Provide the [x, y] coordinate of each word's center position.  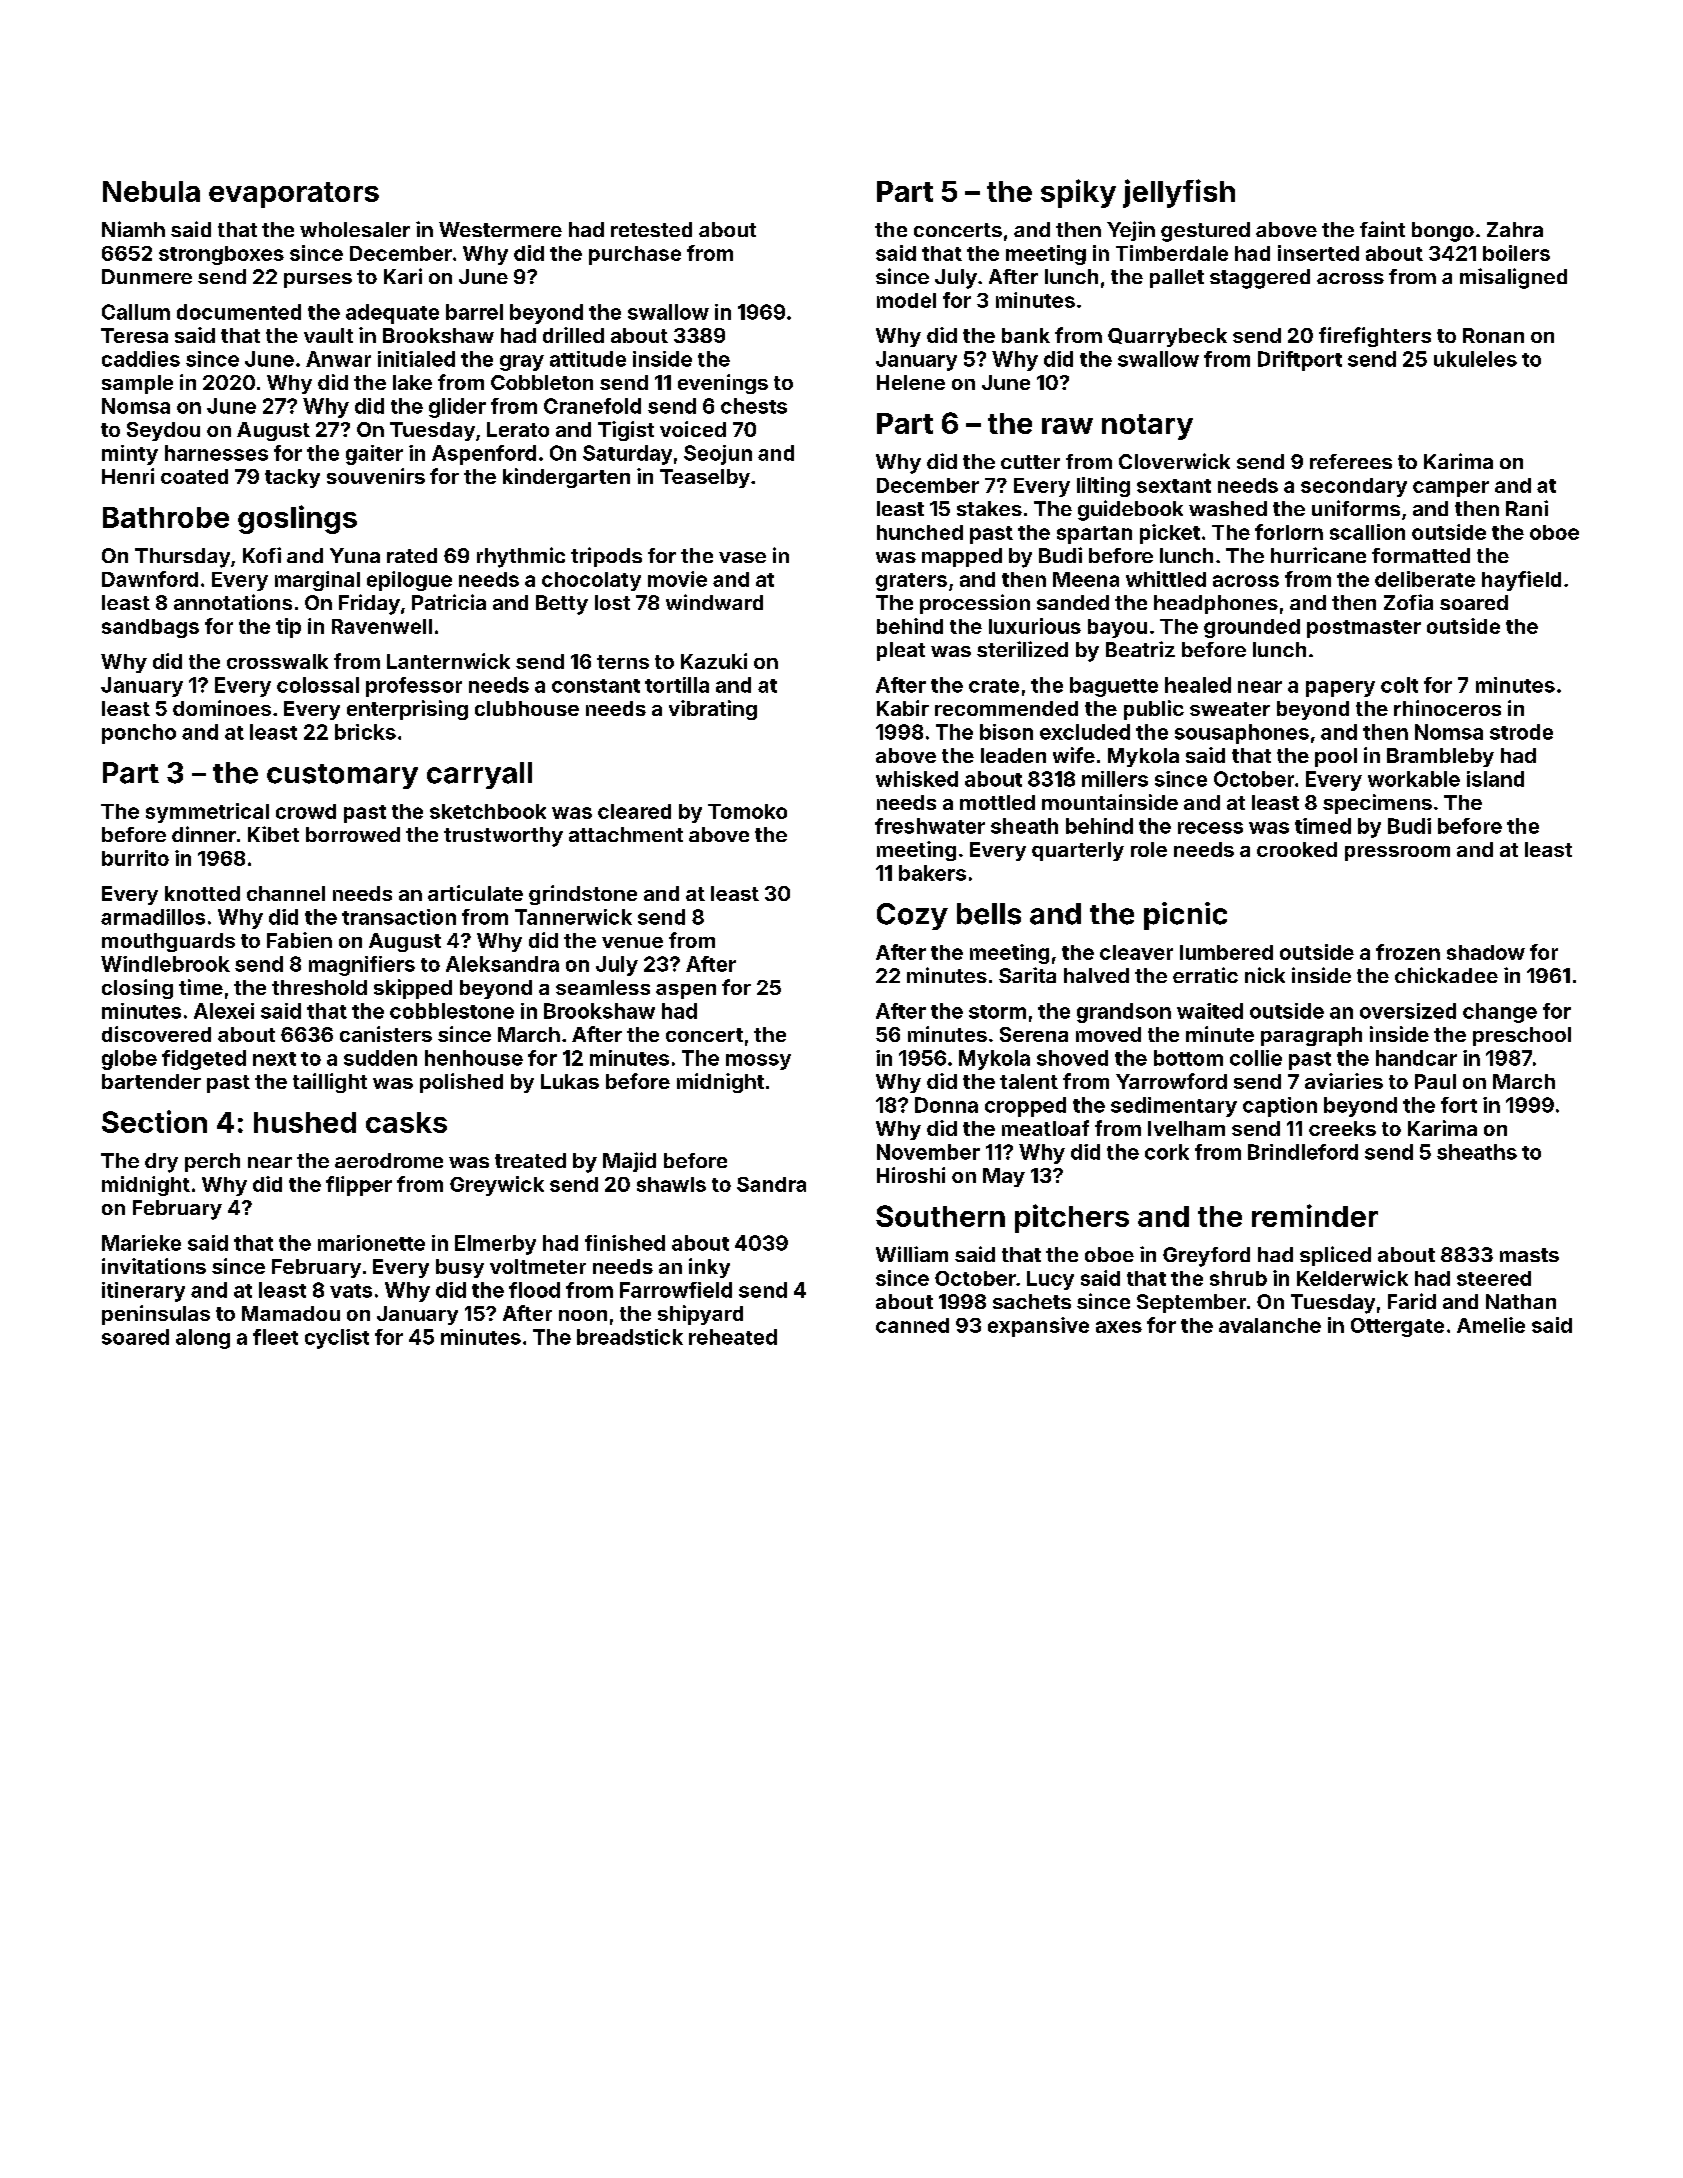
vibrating [713, 710]
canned [912, 1325]
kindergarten [566, 478]
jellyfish [1179, 193]
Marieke [141, 1243]
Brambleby [1440, 757]
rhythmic [521, 557]
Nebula [151, 191]
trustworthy [503, 837]
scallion [1367, 532]
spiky [1078, 193]
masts [1529, 1255]
